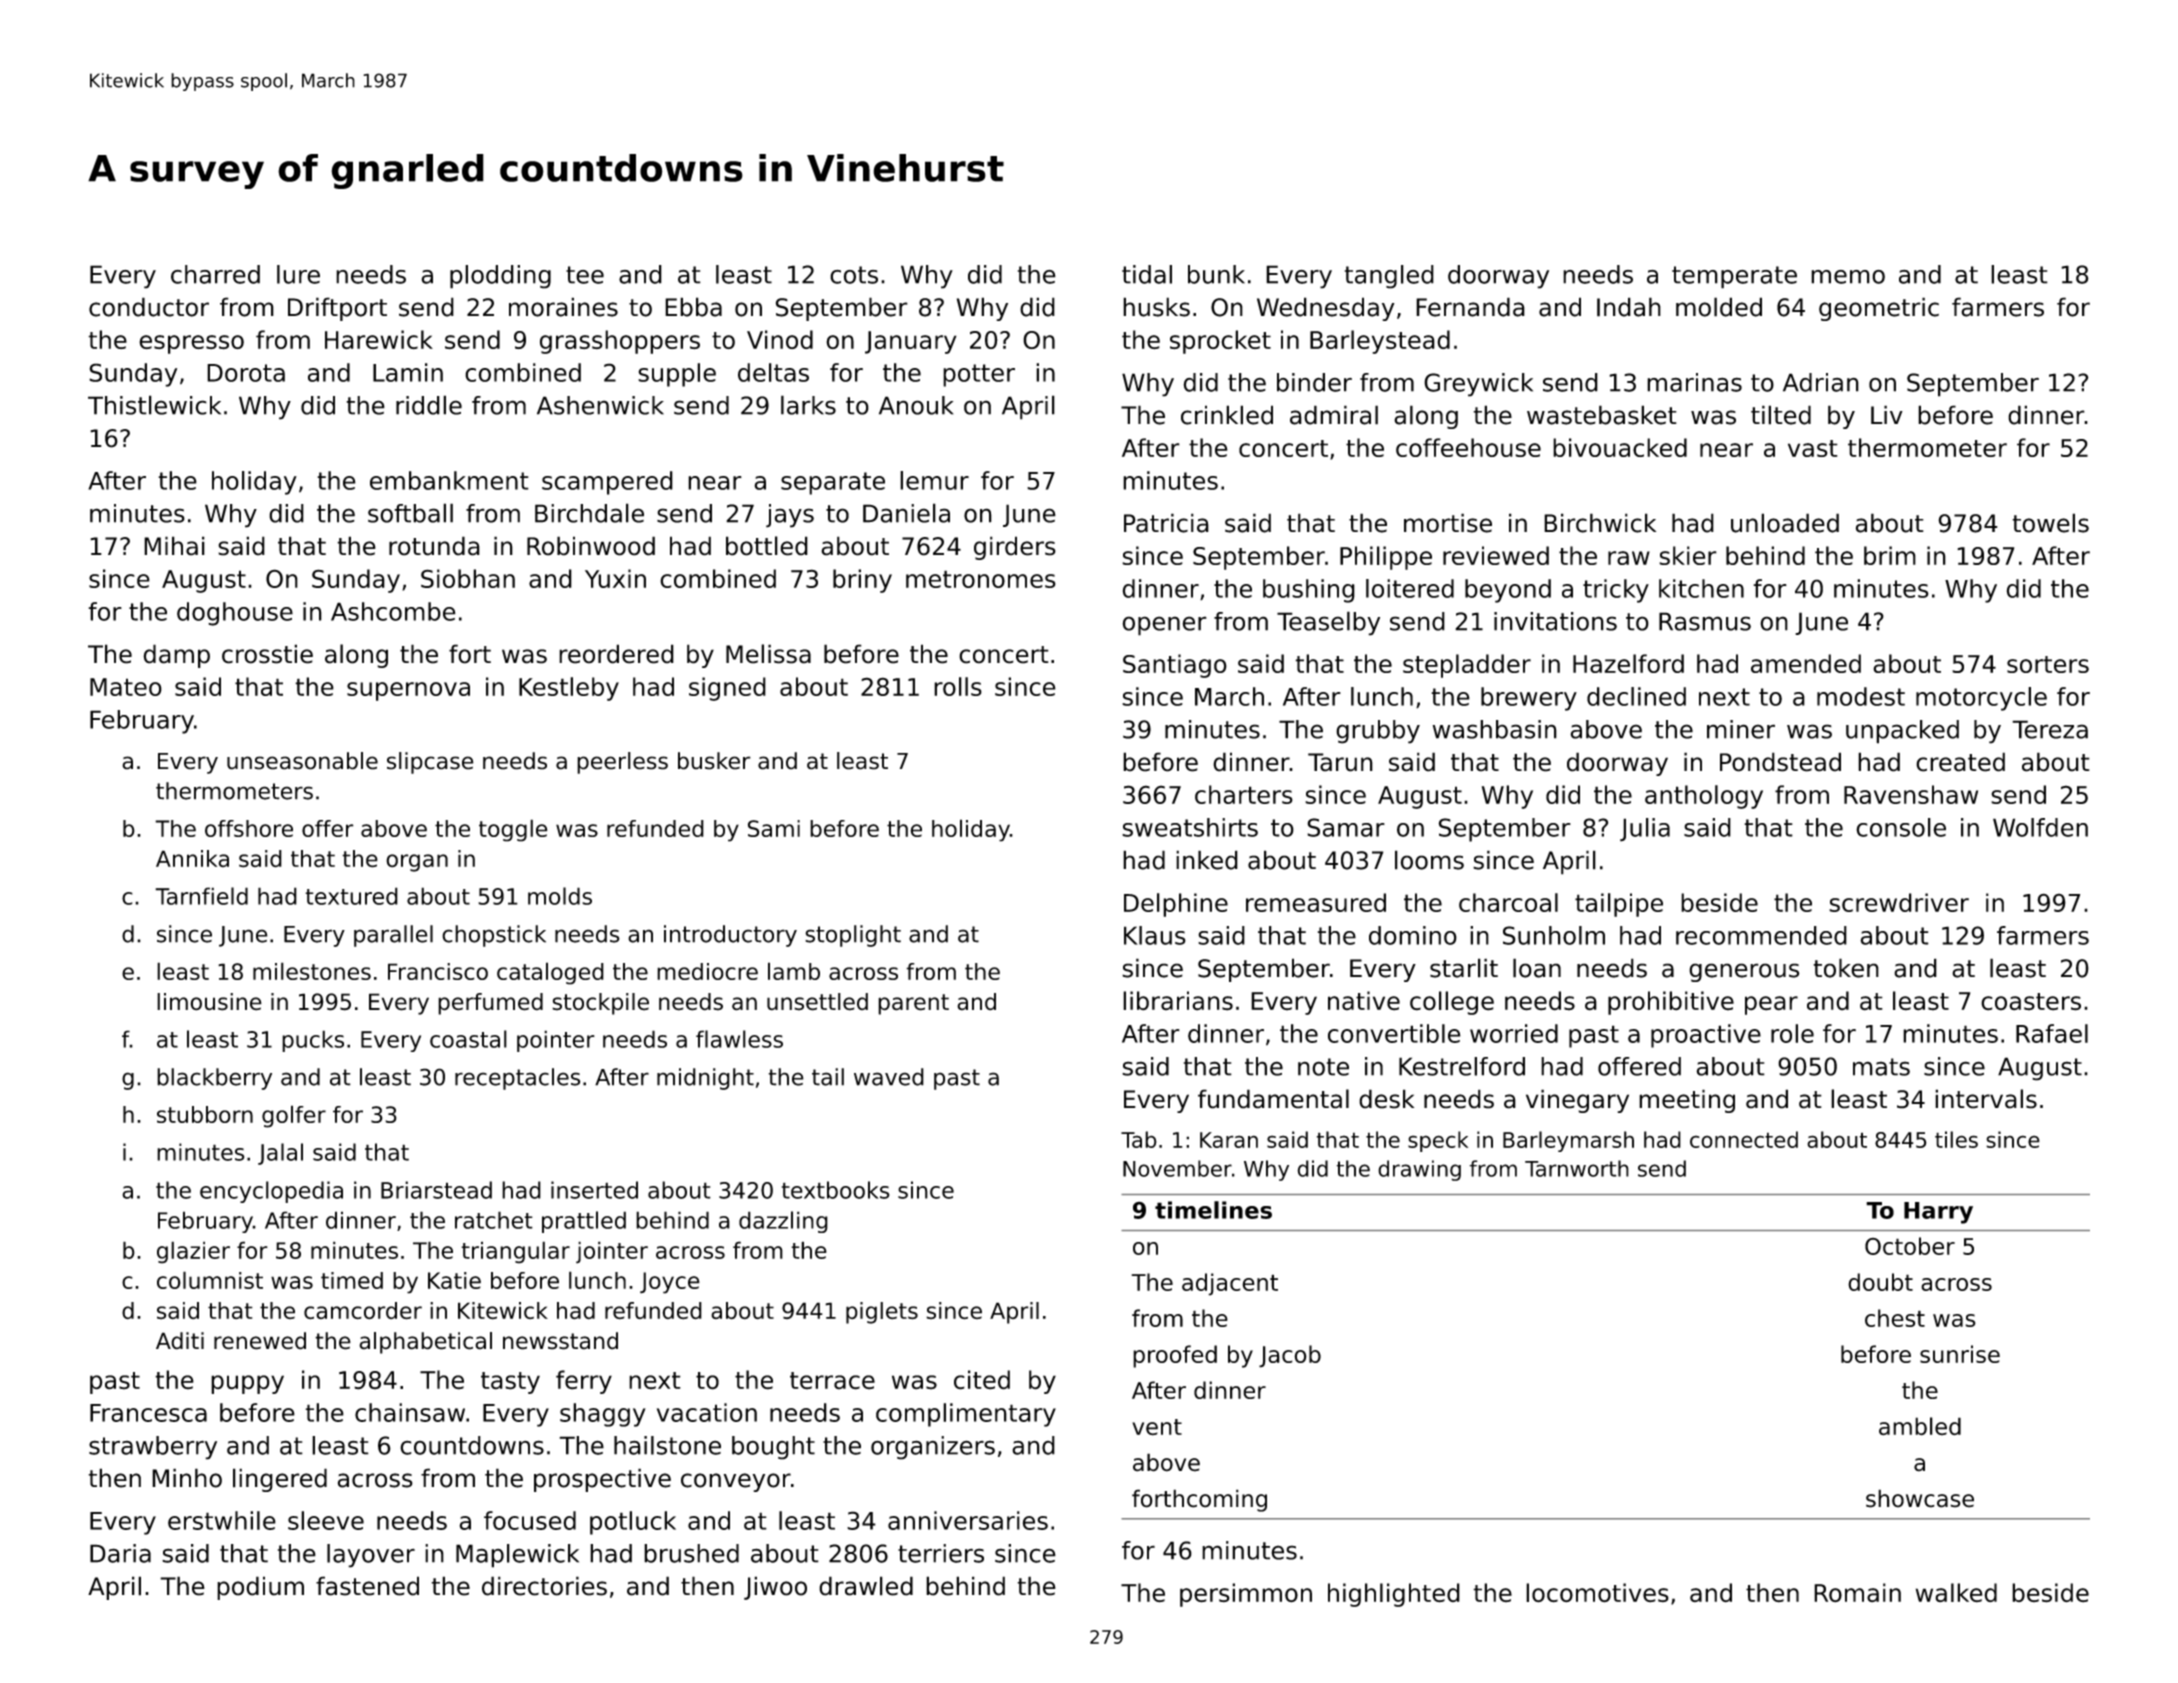 The width and height of the image is (2178, 1683). What do you see at coordinates (2048, 664) in the image?
I see `sorters` at bounding box center [2048, 664].
